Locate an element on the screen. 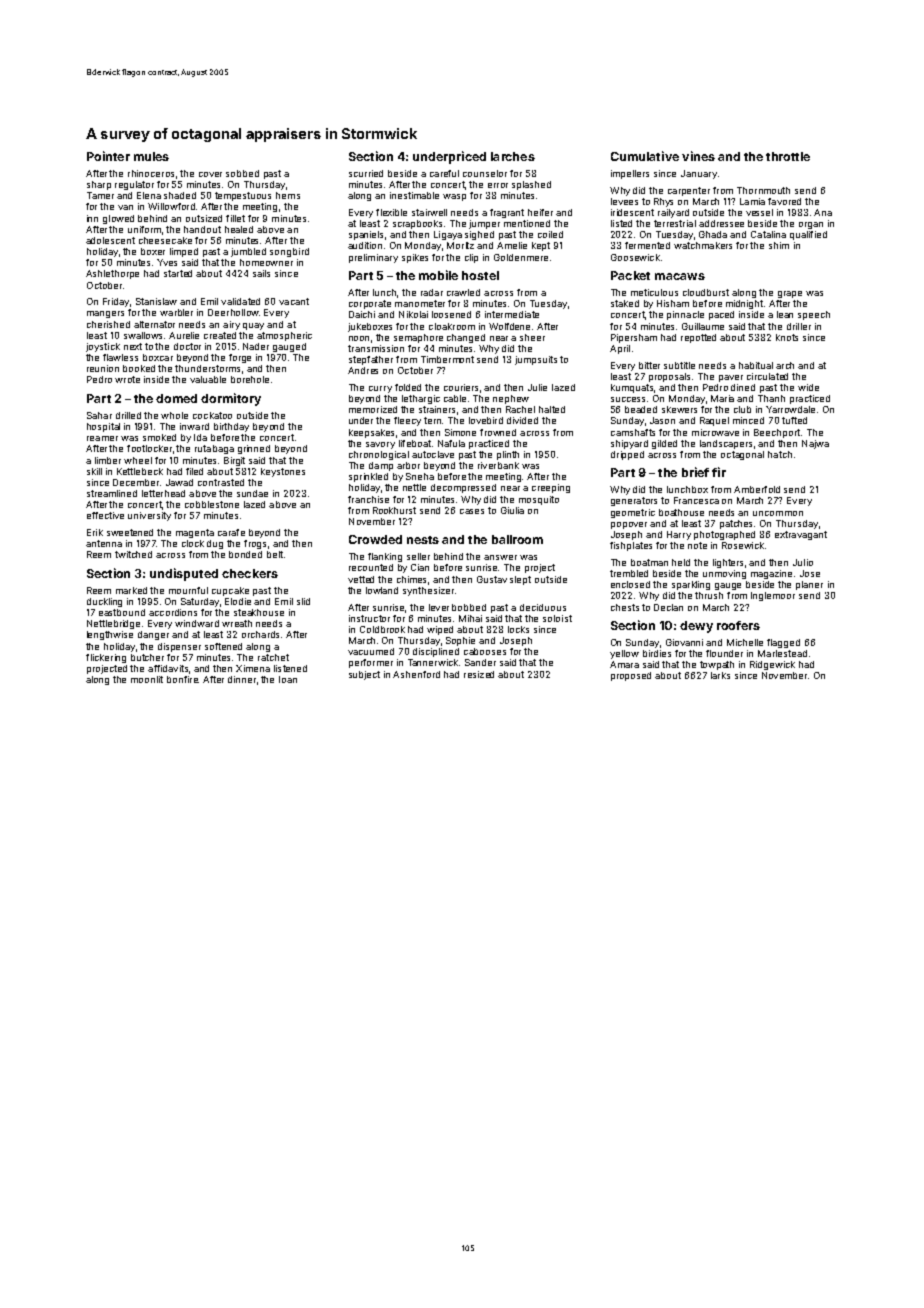 The image size is (924, 1308). dug is located at coordinates (215, 544).
